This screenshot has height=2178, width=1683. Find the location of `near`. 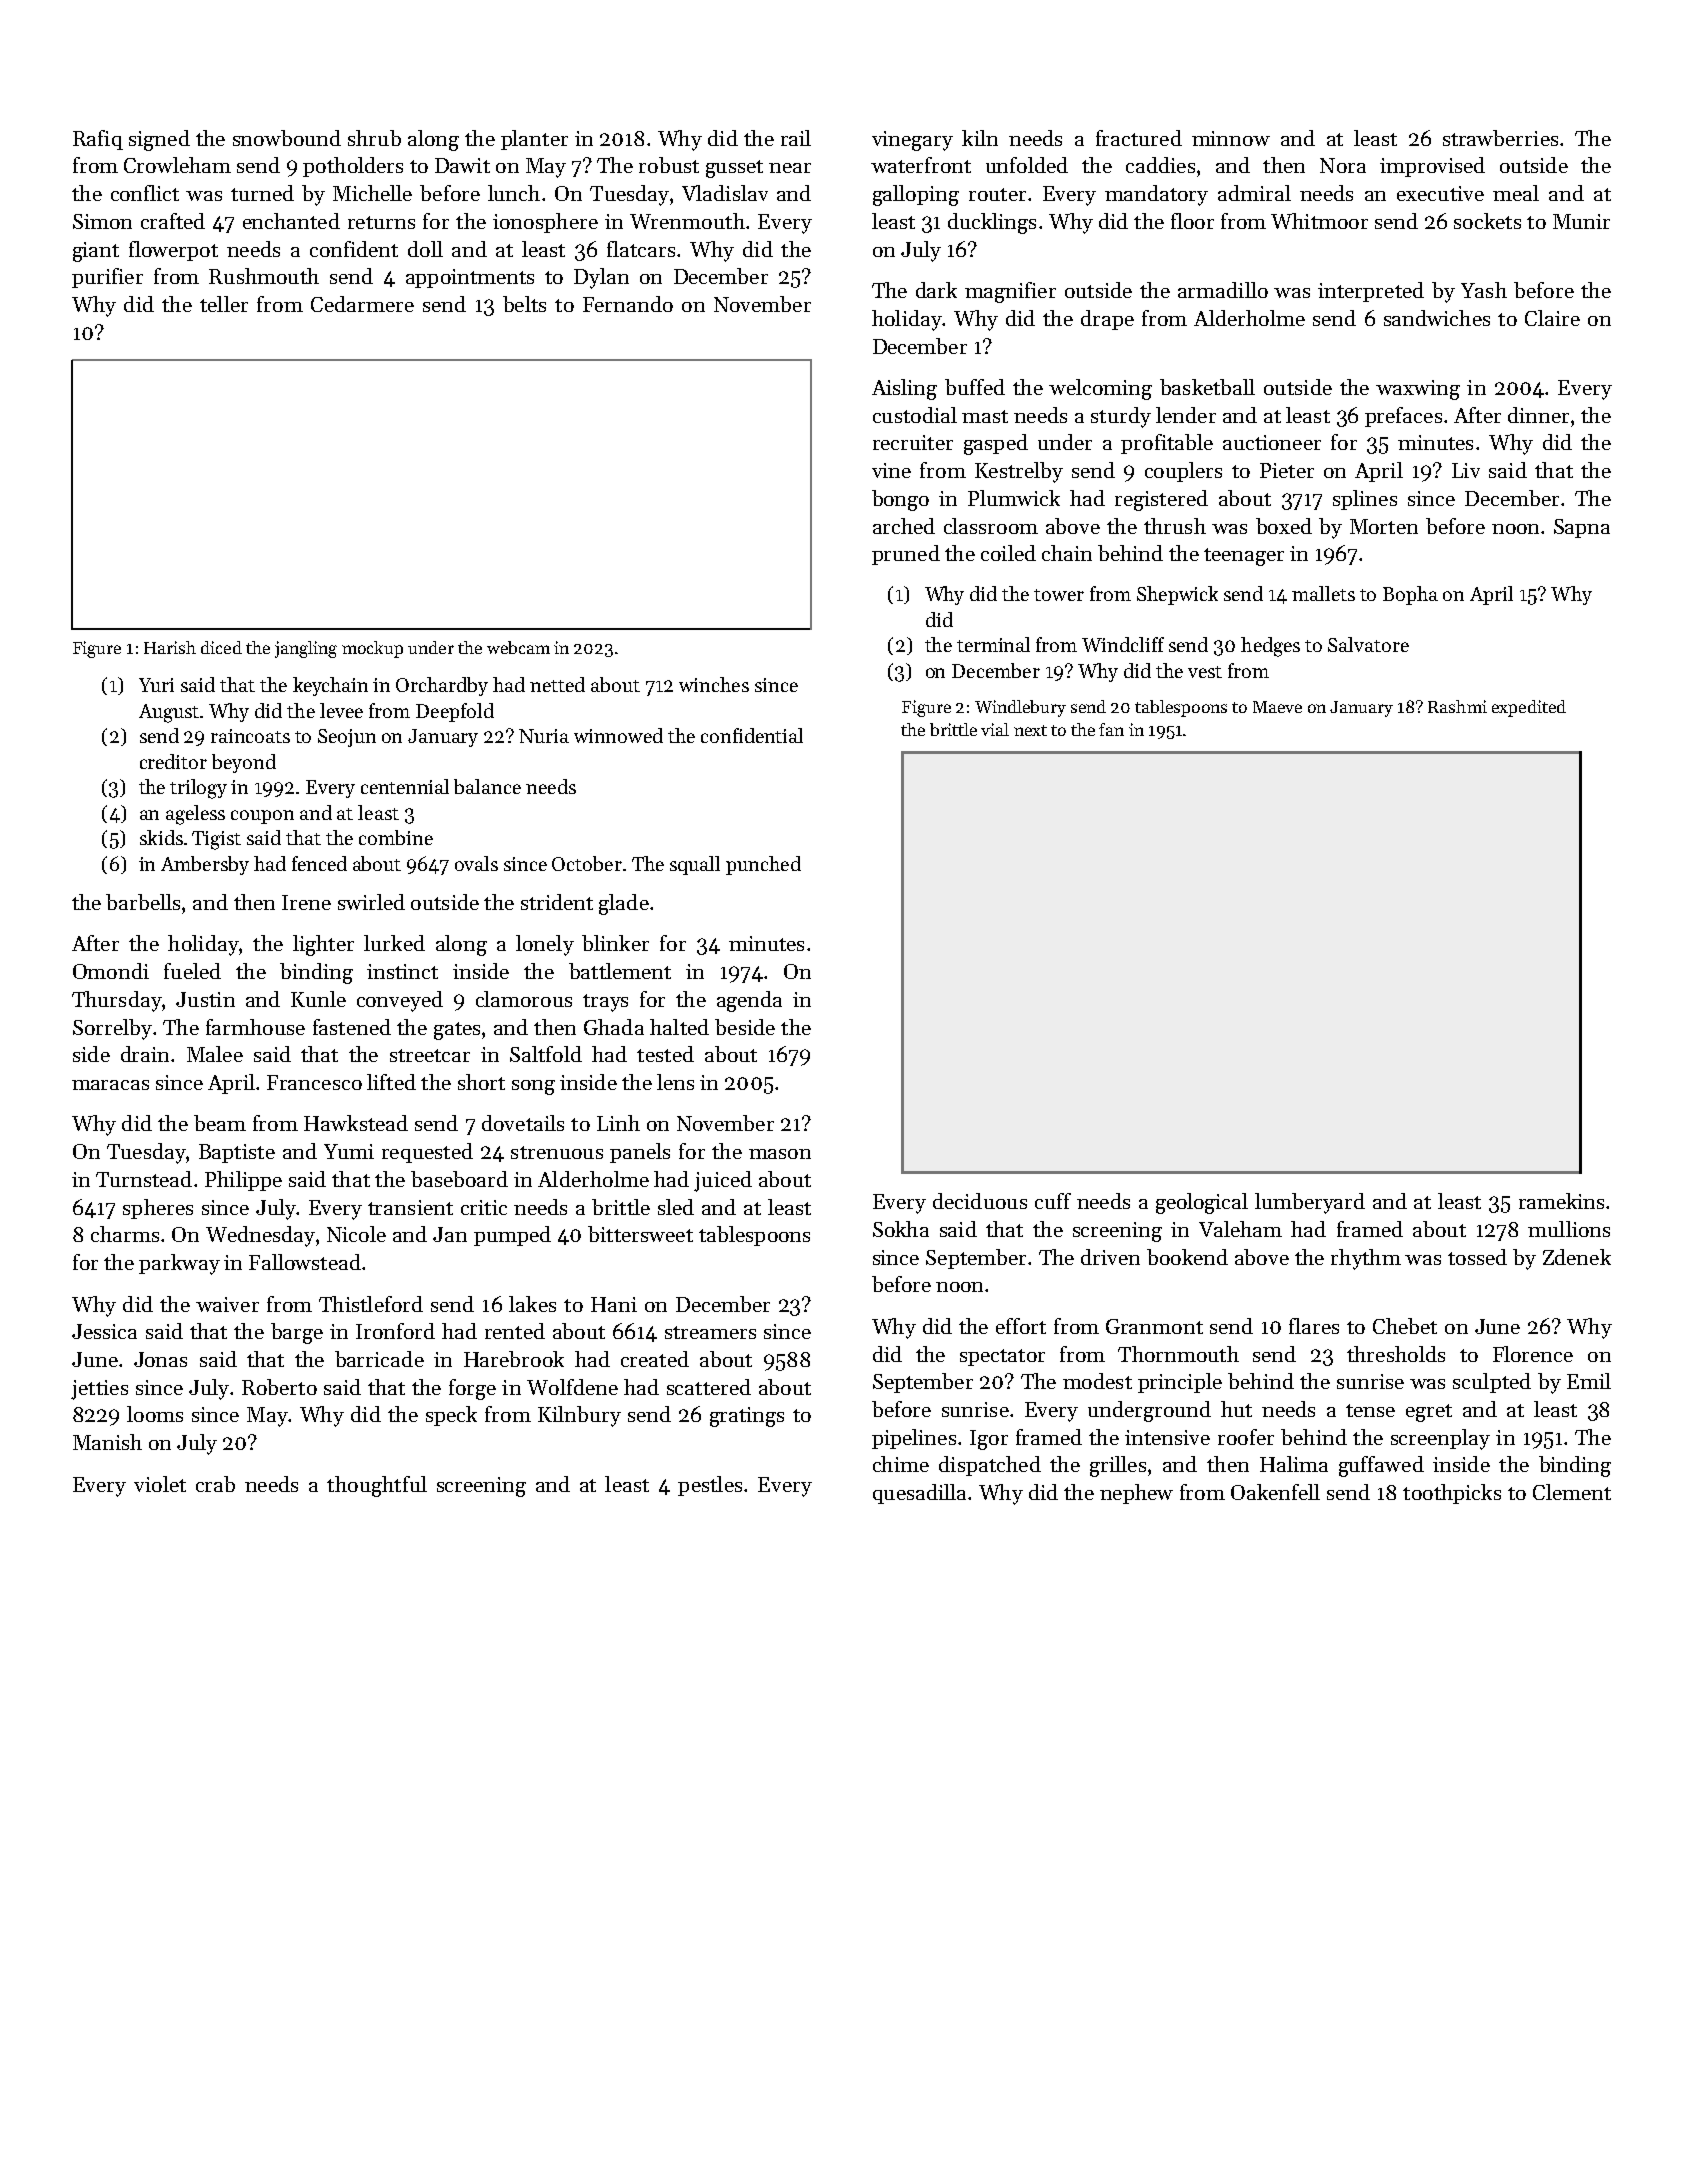

near is located at coordinates (790, 168).
